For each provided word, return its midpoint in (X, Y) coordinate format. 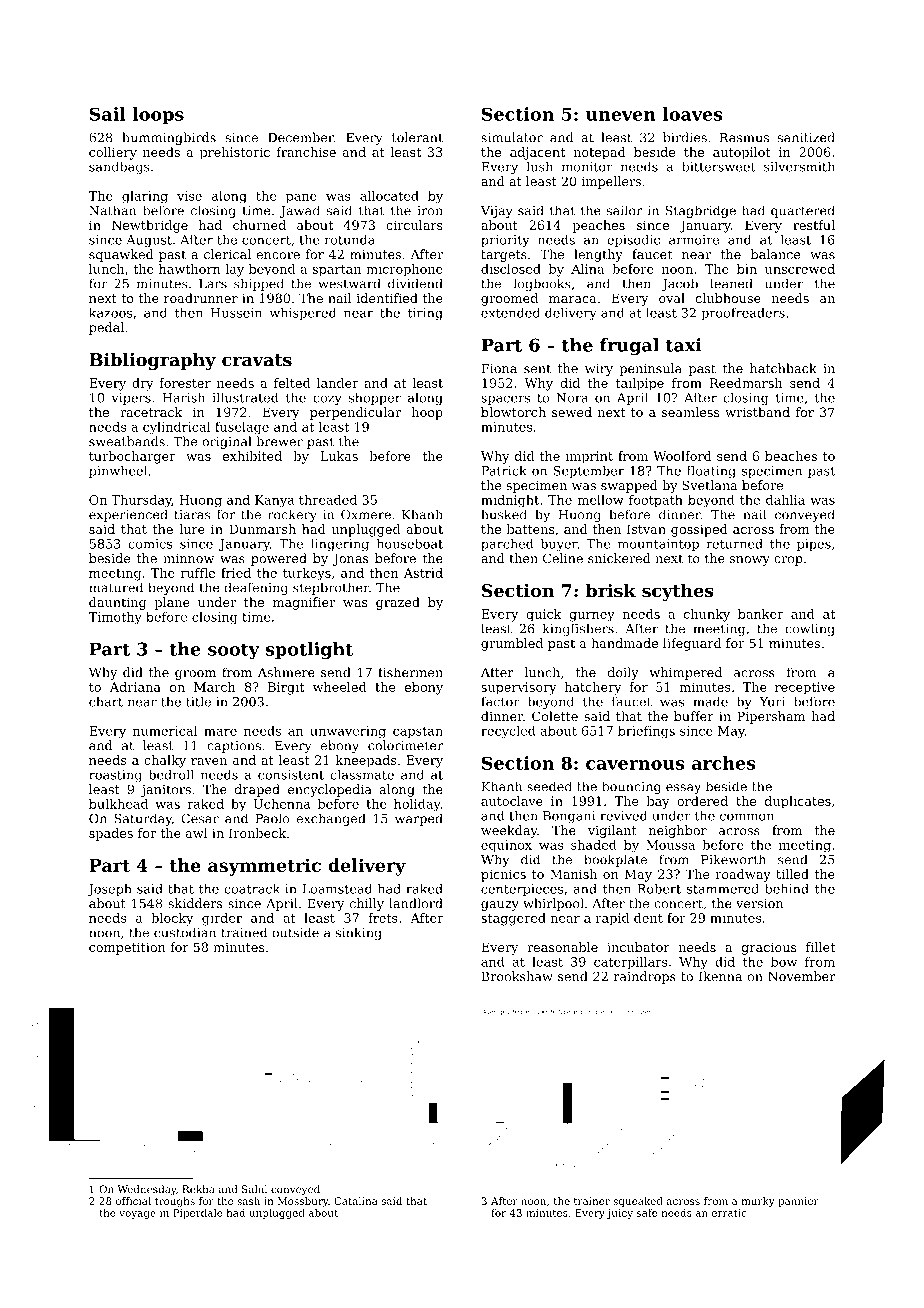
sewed (572, 412)
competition (127, 948)
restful (814, 225)
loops (158, 115)
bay (658, 802)
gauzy (500, 906)
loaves (693, 114)
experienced (128, 515)
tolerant (417, 137)
